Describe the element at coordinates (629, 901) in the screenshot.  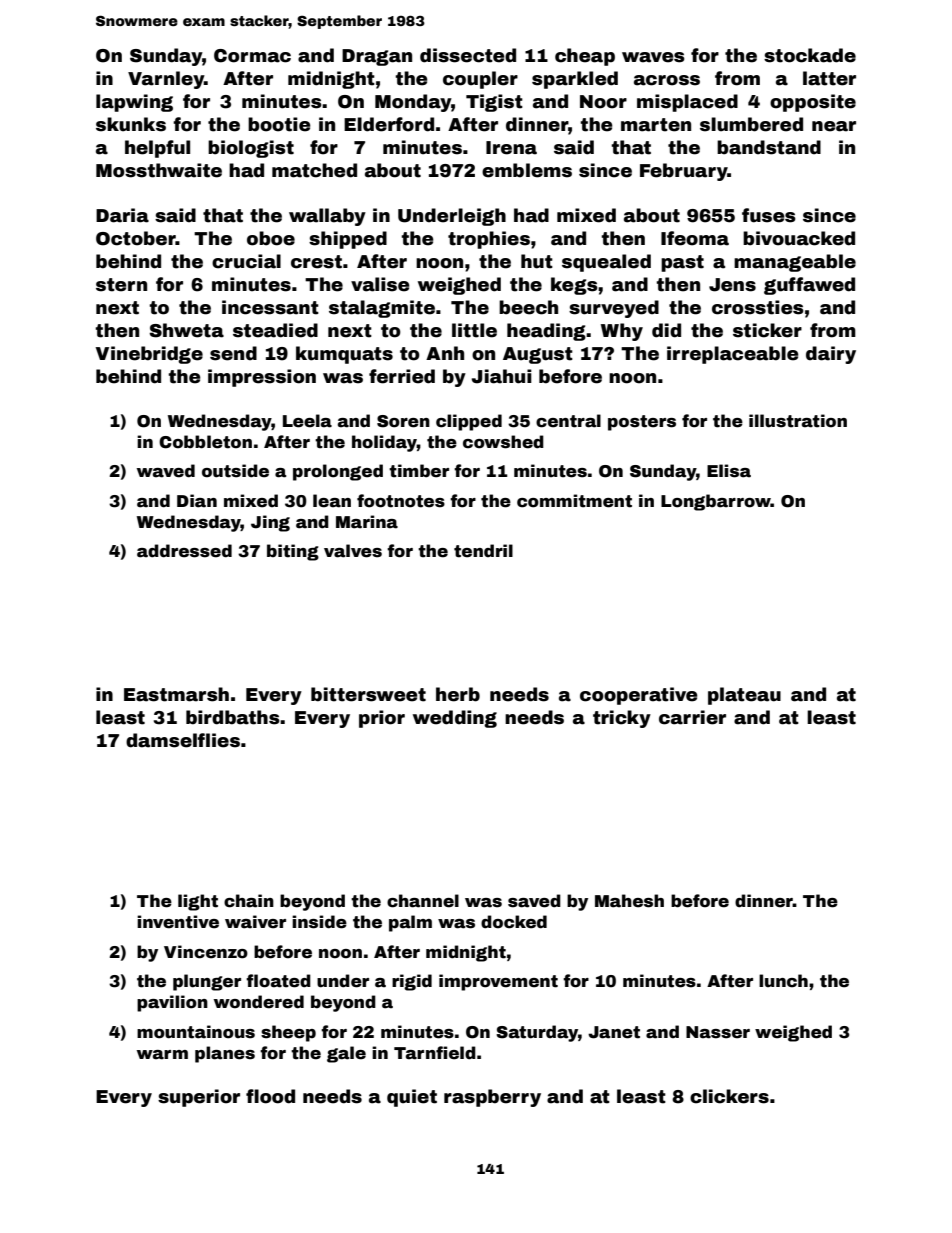
I see `Mahesh` at that location.
